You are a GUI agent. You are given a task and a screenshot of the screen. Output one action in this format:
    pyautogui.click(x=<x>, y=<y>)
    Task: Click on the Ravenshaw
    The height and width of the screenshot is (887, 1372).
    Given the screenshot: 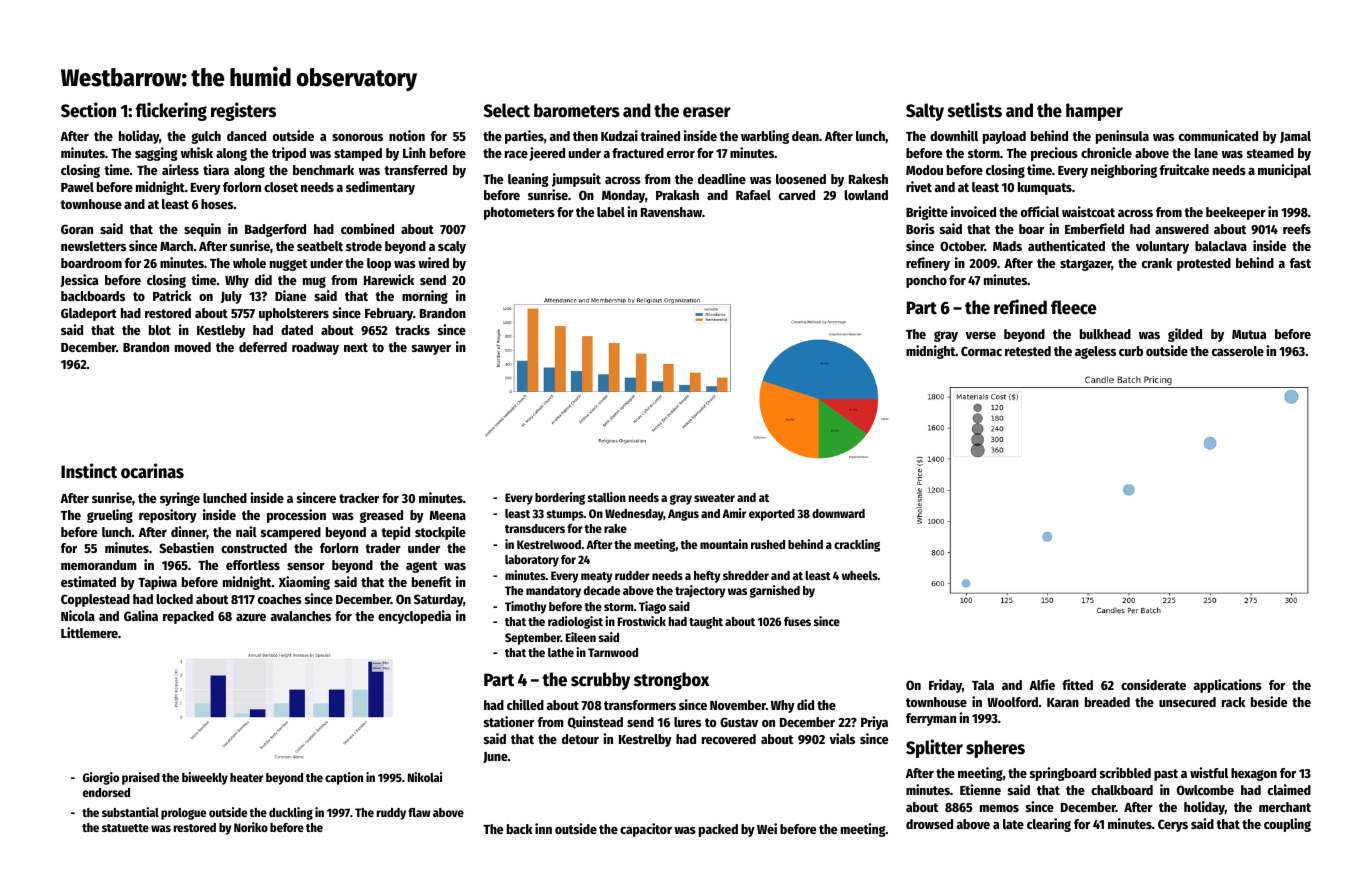 What is the action you would take?
    pyautogui.click(x=671, y=212)
